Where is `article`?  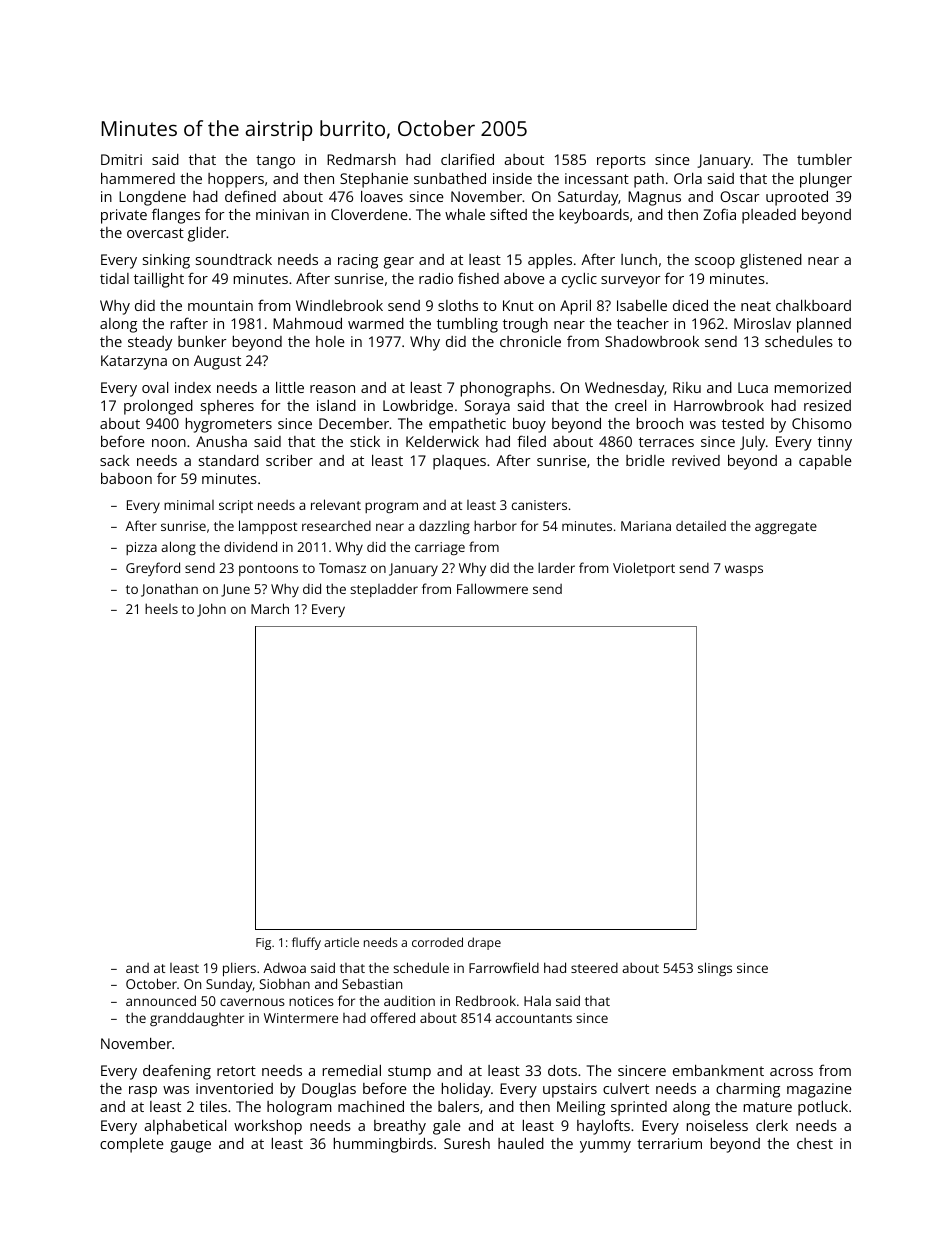
article is located at coordinates (341, 942).
